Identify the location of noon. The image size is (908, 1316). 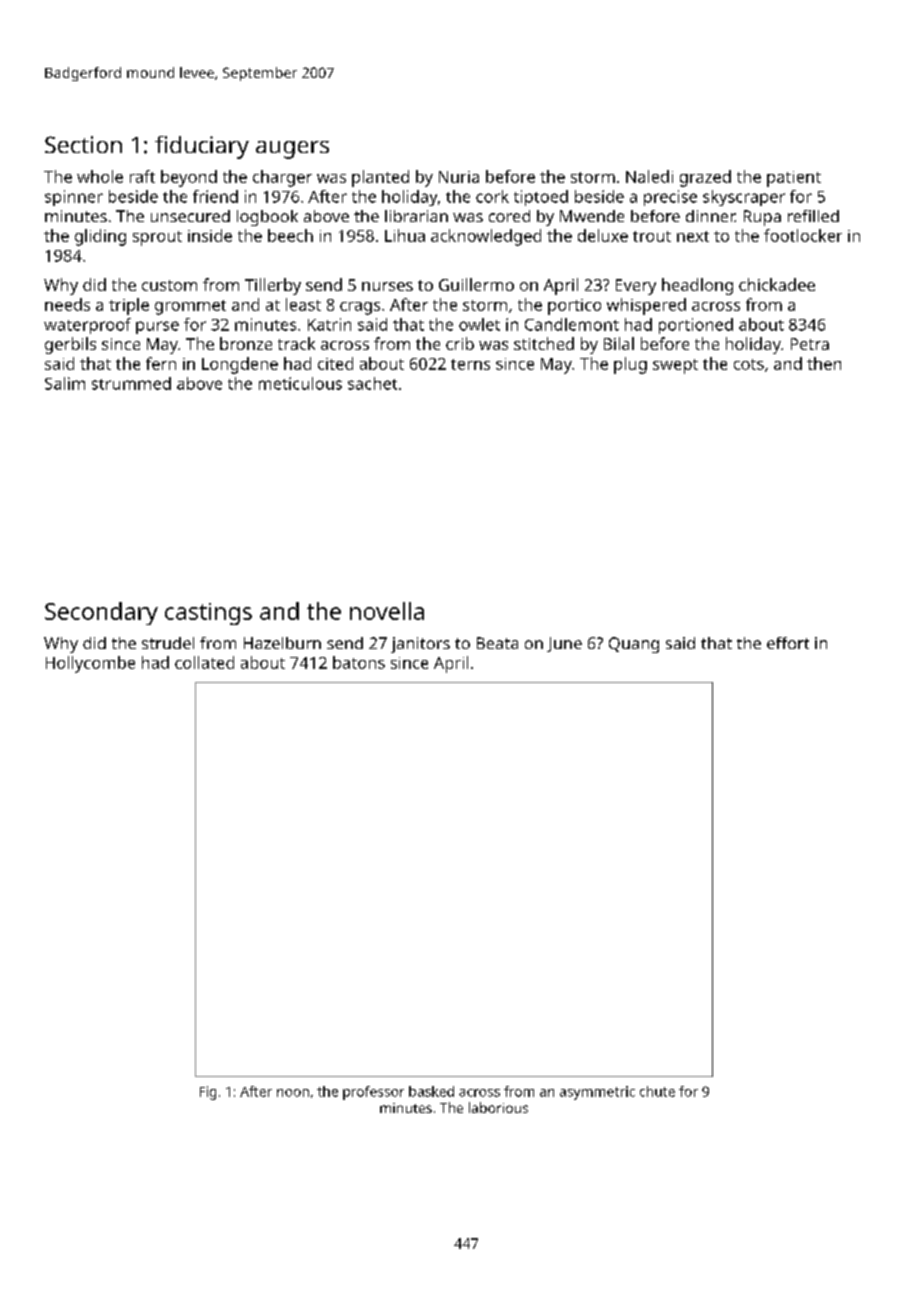
(293, 1093).
